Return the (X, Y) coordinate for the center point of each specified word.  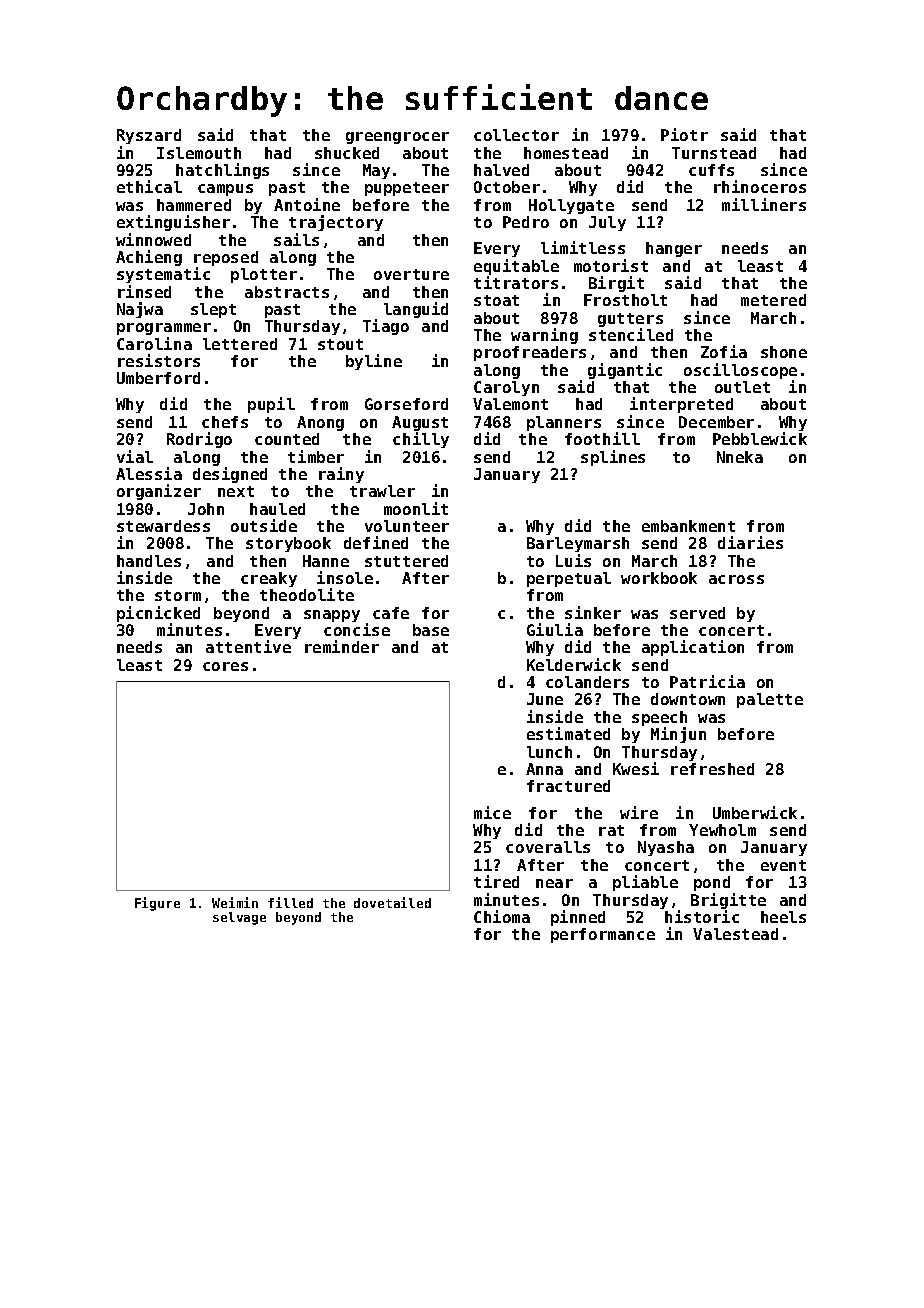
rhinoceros (760, 186)
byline (374, 362)
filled (290, 902)
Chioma (502, 916)
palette (770, 700)
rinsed (144, 291)
